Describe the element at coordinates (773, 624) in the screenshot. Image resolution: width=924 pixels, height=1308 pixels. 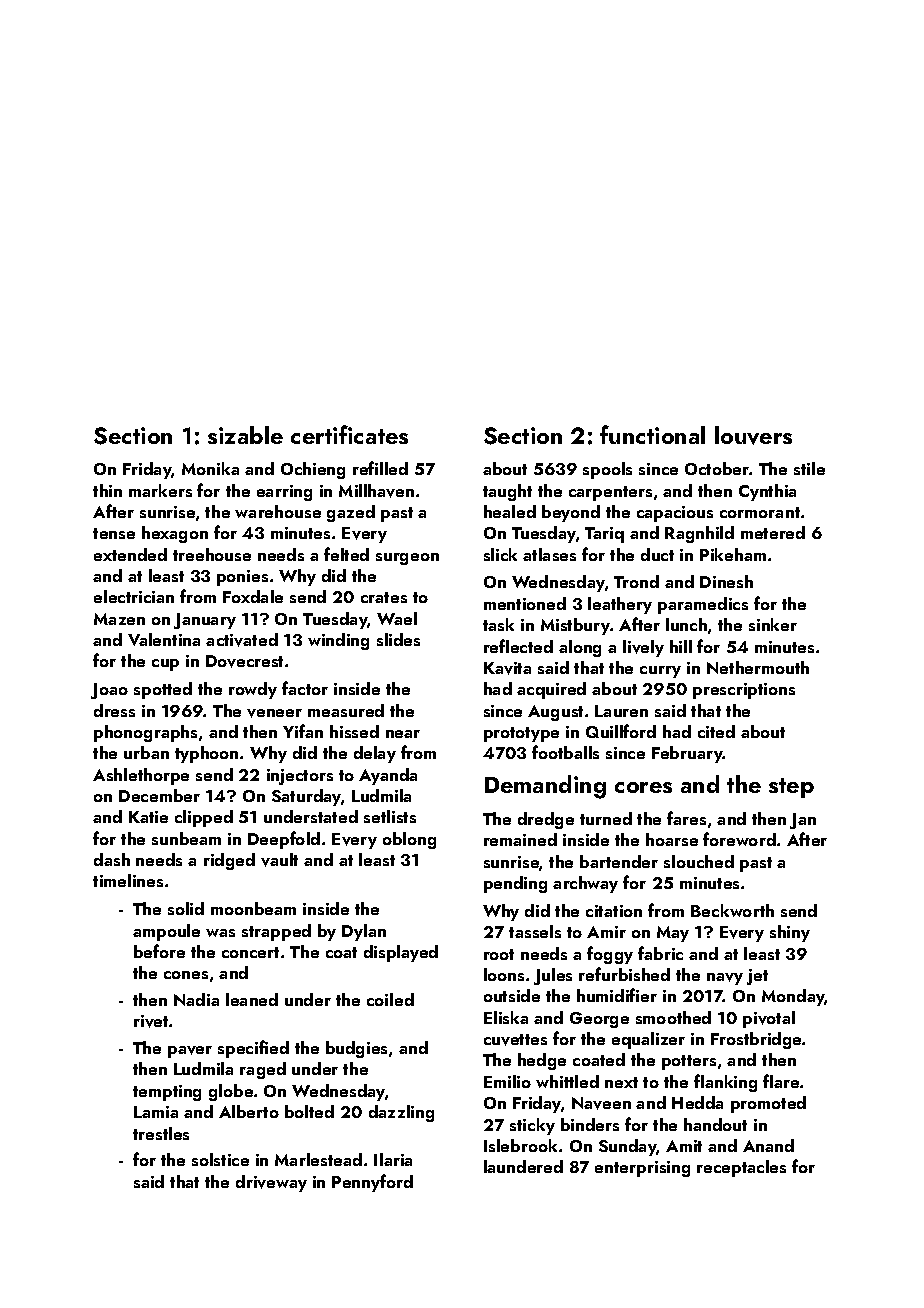
I see `sinker` at that location.
